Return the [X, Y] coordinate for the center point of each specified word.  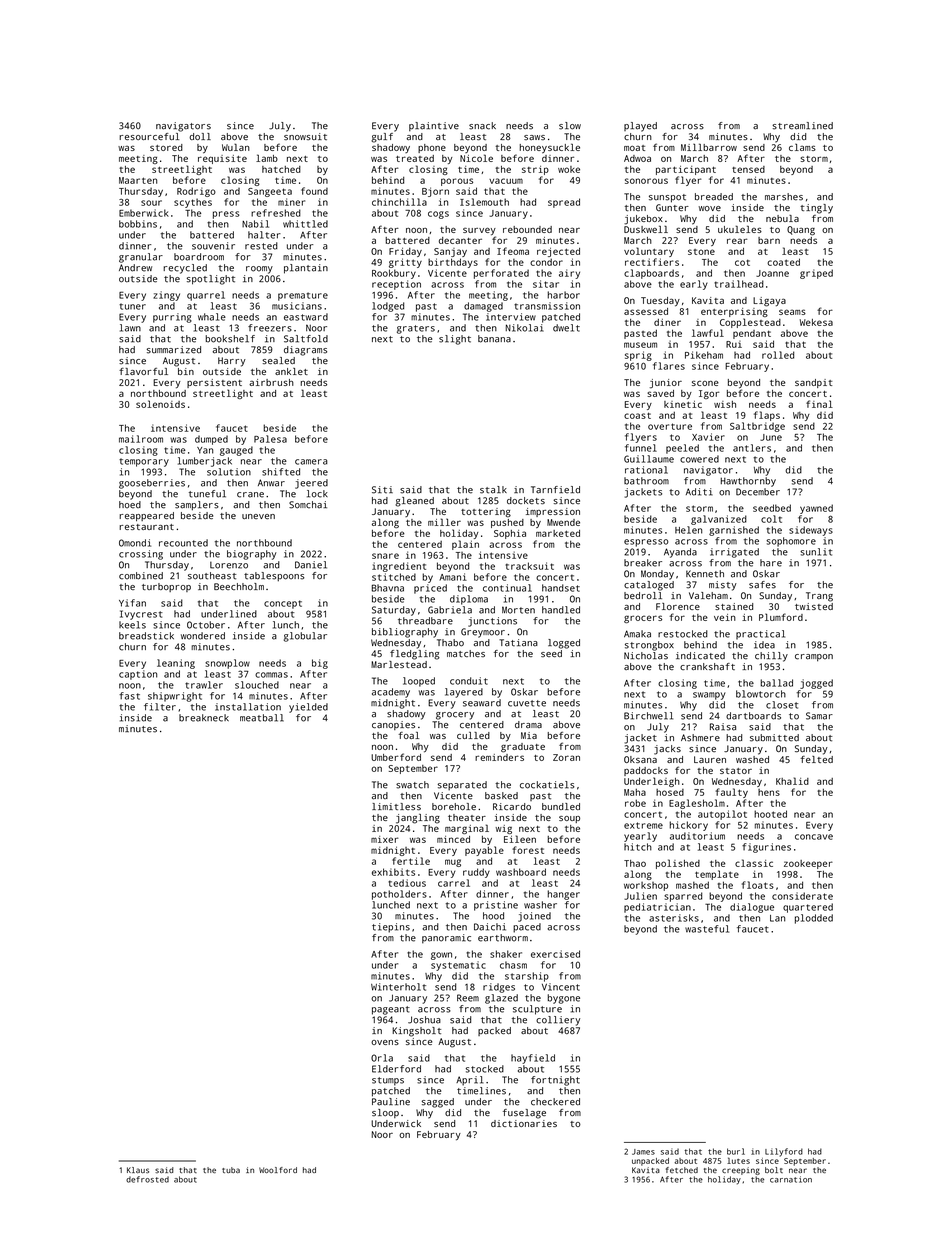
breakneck [204, 718]
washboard [521, 872]
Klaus [138, 1170]
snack [482, 126]
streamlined [802, 126]
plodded [814, 919]
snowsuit [305, 136]
